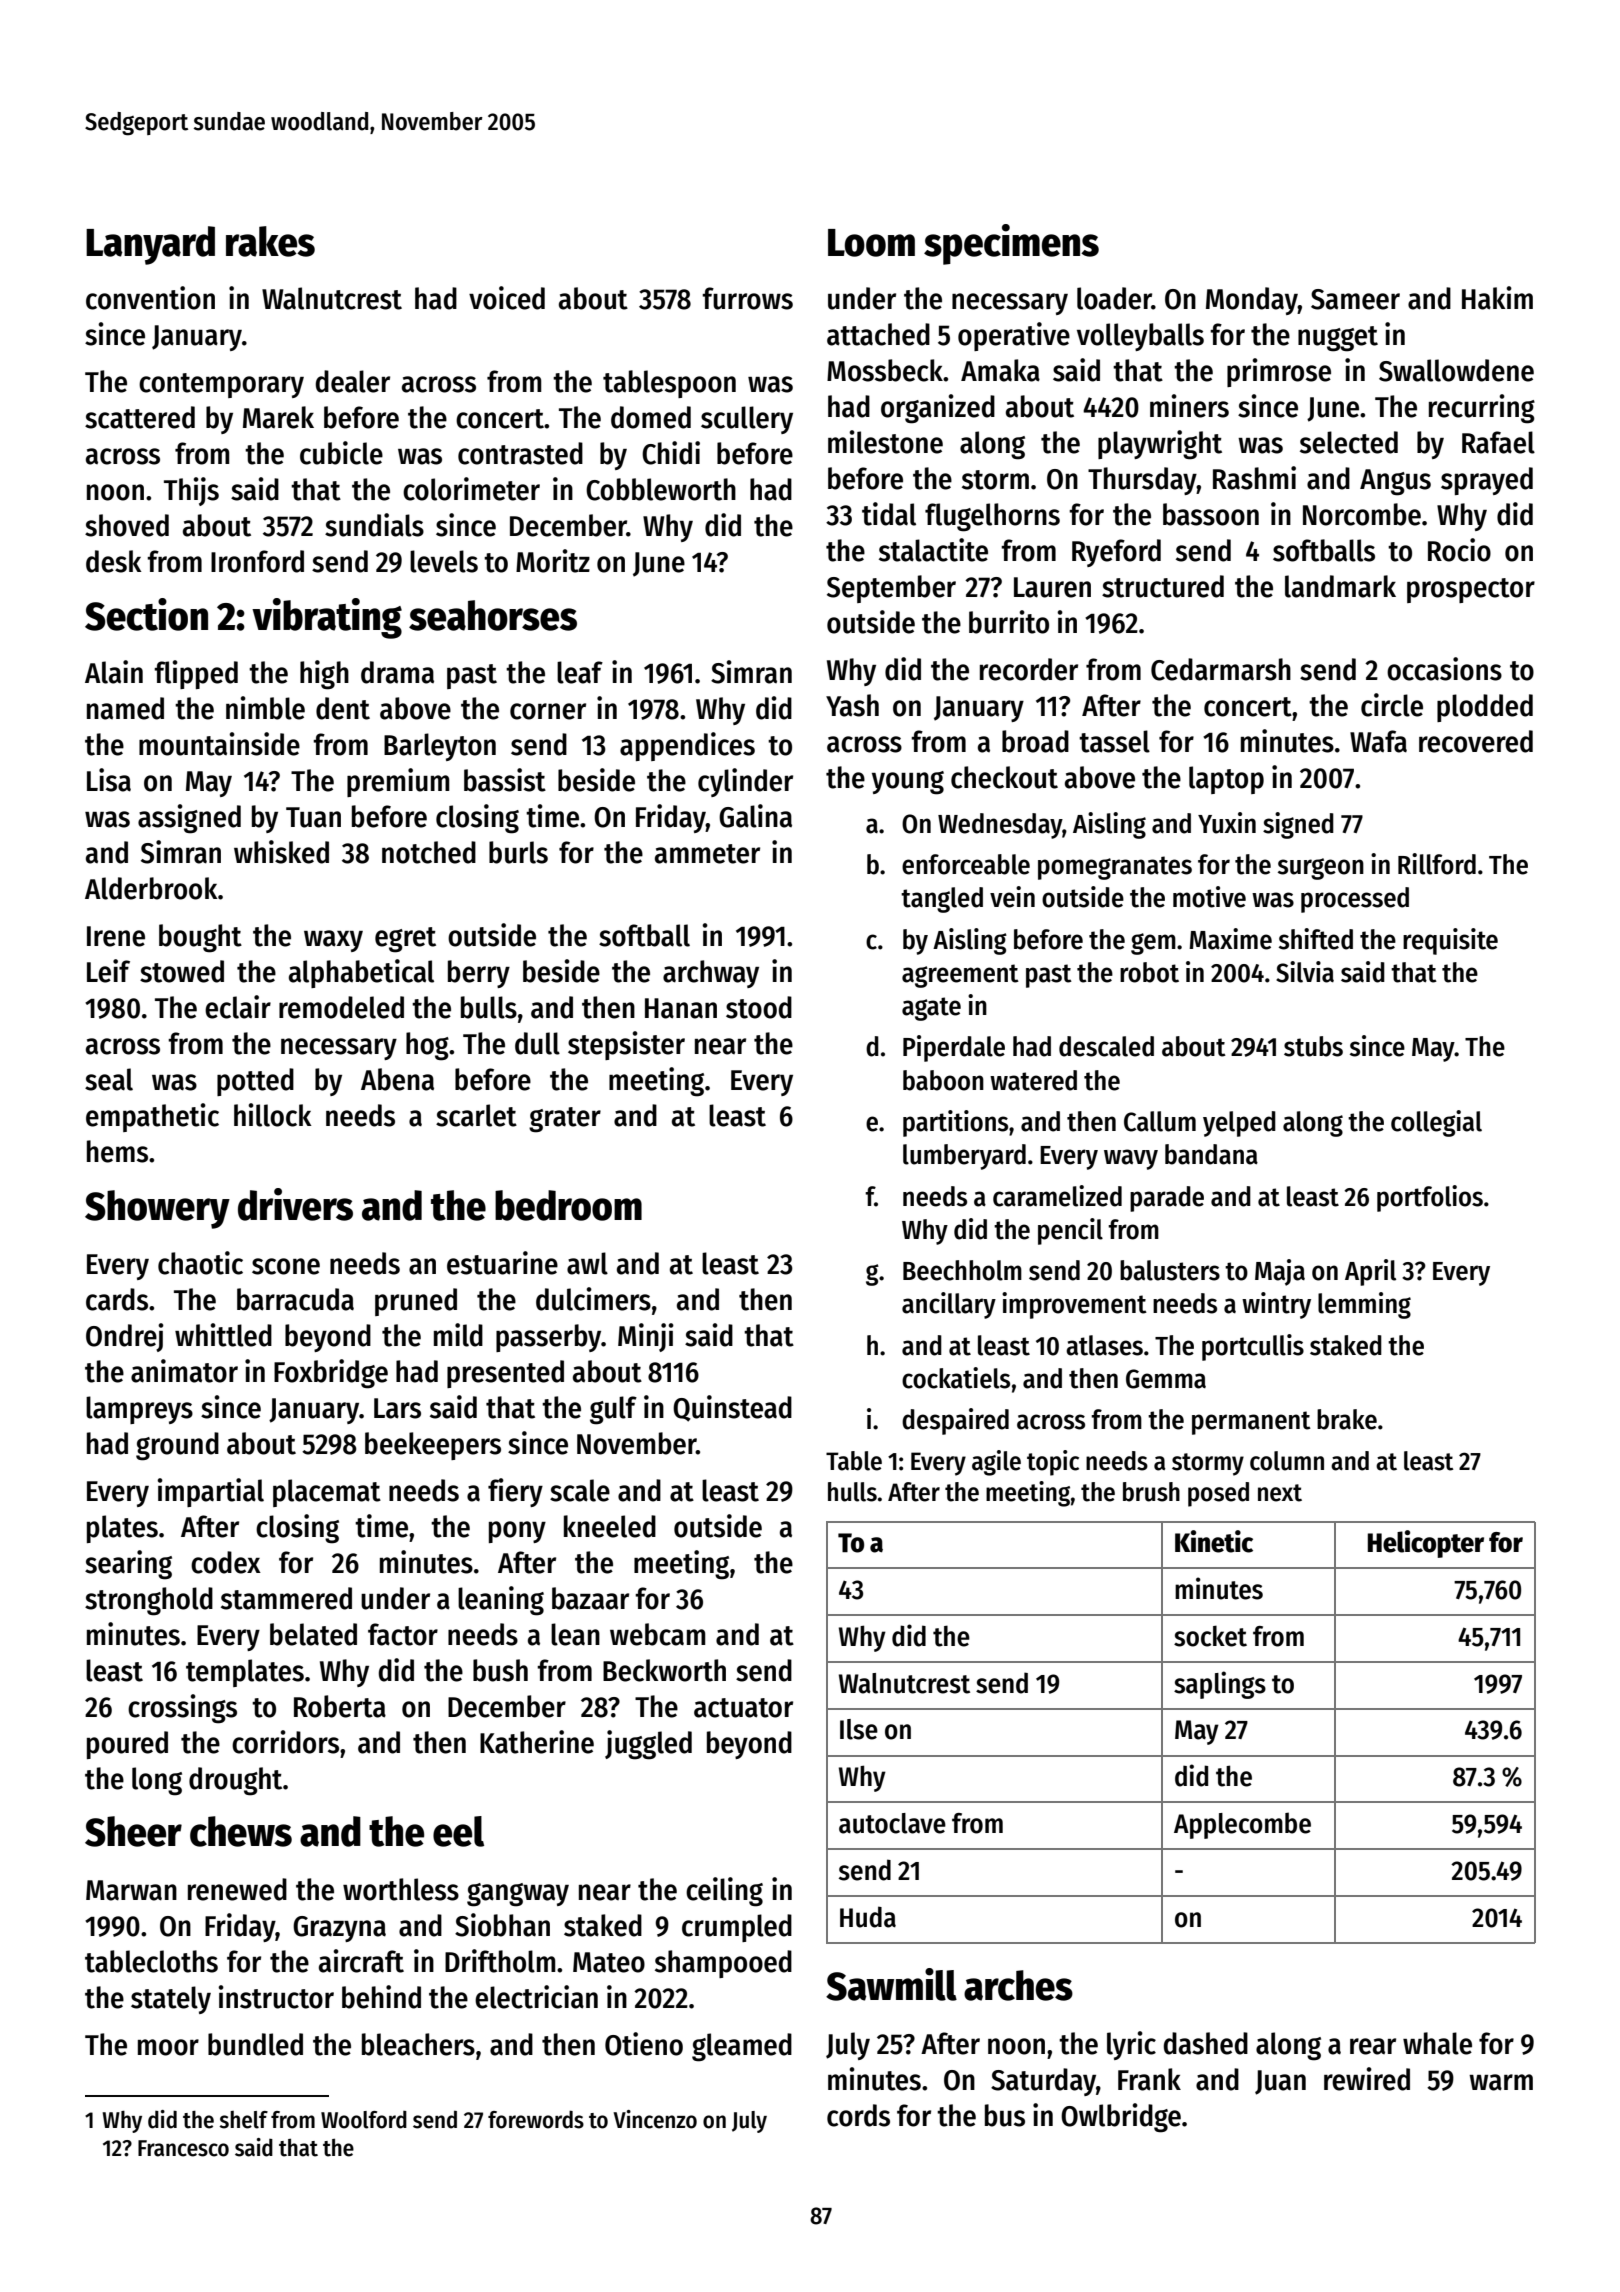  Describe the element at coordinates (942, 900) in the screenshot. I see `tangled` at that location.
